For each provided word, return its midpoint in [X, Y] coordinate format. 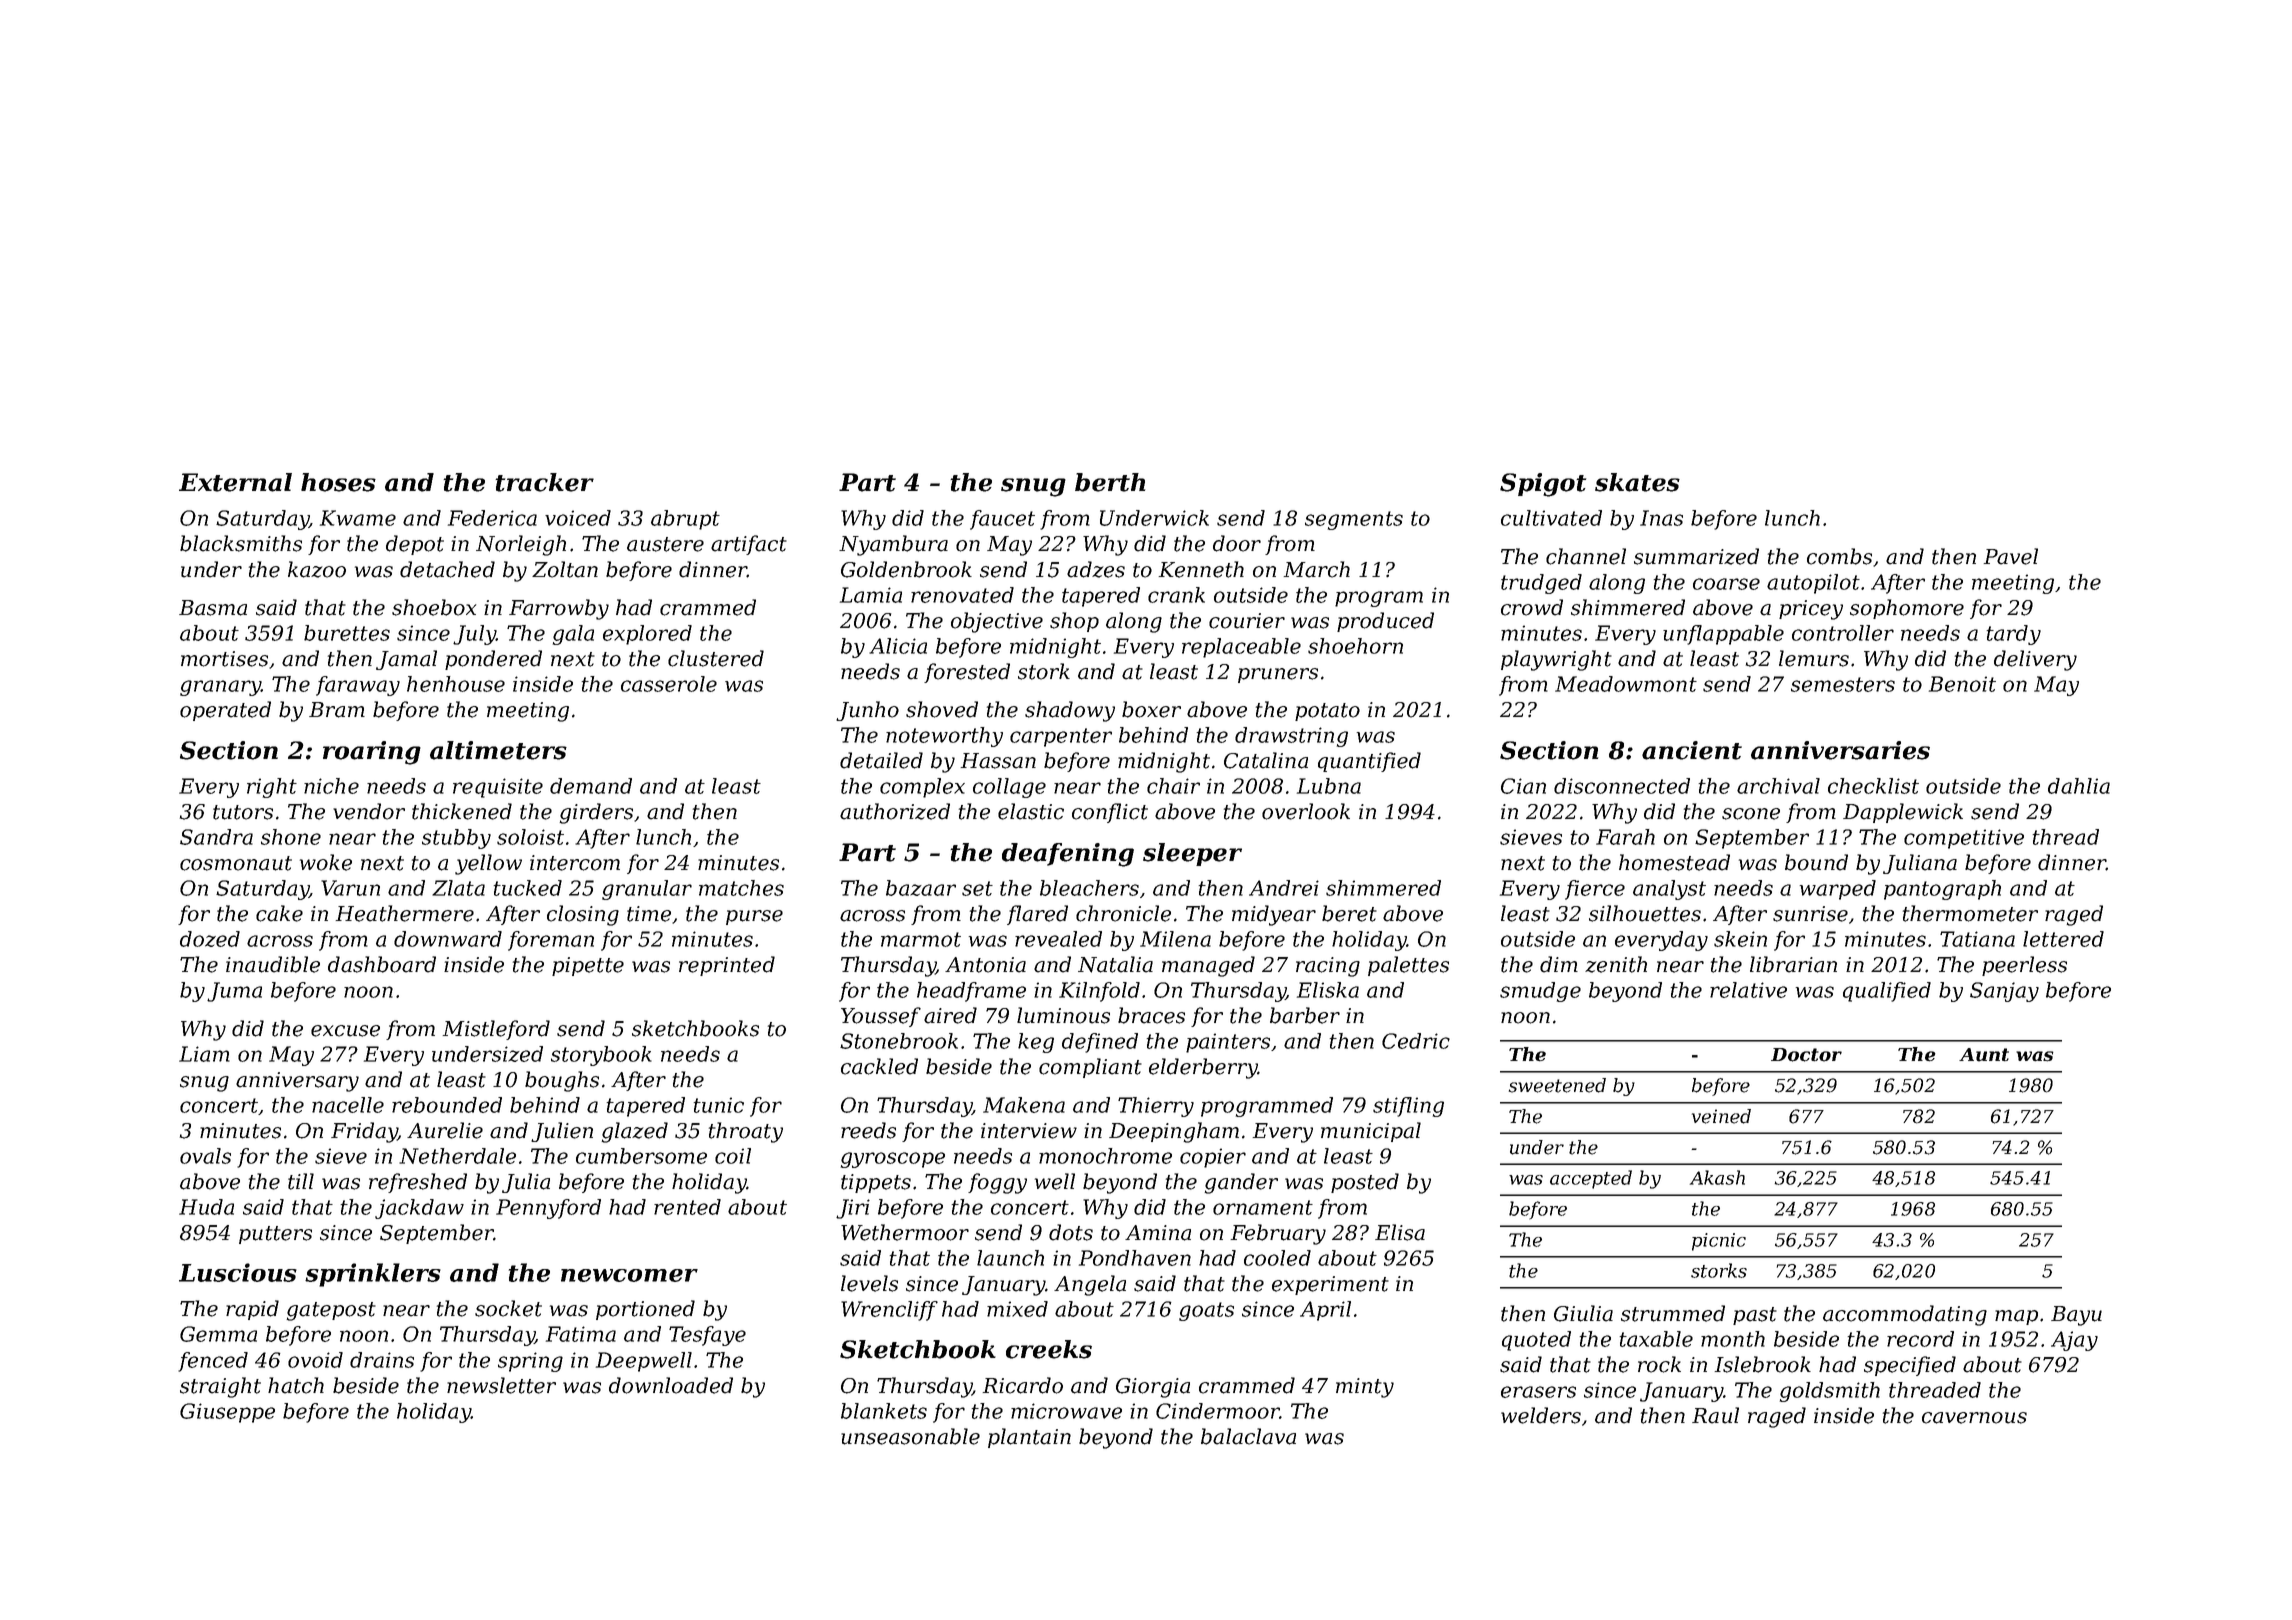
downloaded [671, 1385]
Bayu [2076, 1316]
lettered [2063, 939]
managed [1208, 966]
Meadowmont [1626, 684]
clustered [716, 658]
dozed [210, 939]
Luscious [238, 1272]
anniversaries [1840, 750]
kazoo [317, 569]
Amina [1158, 1233]
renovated [962, 595]
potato [1327, 712]
